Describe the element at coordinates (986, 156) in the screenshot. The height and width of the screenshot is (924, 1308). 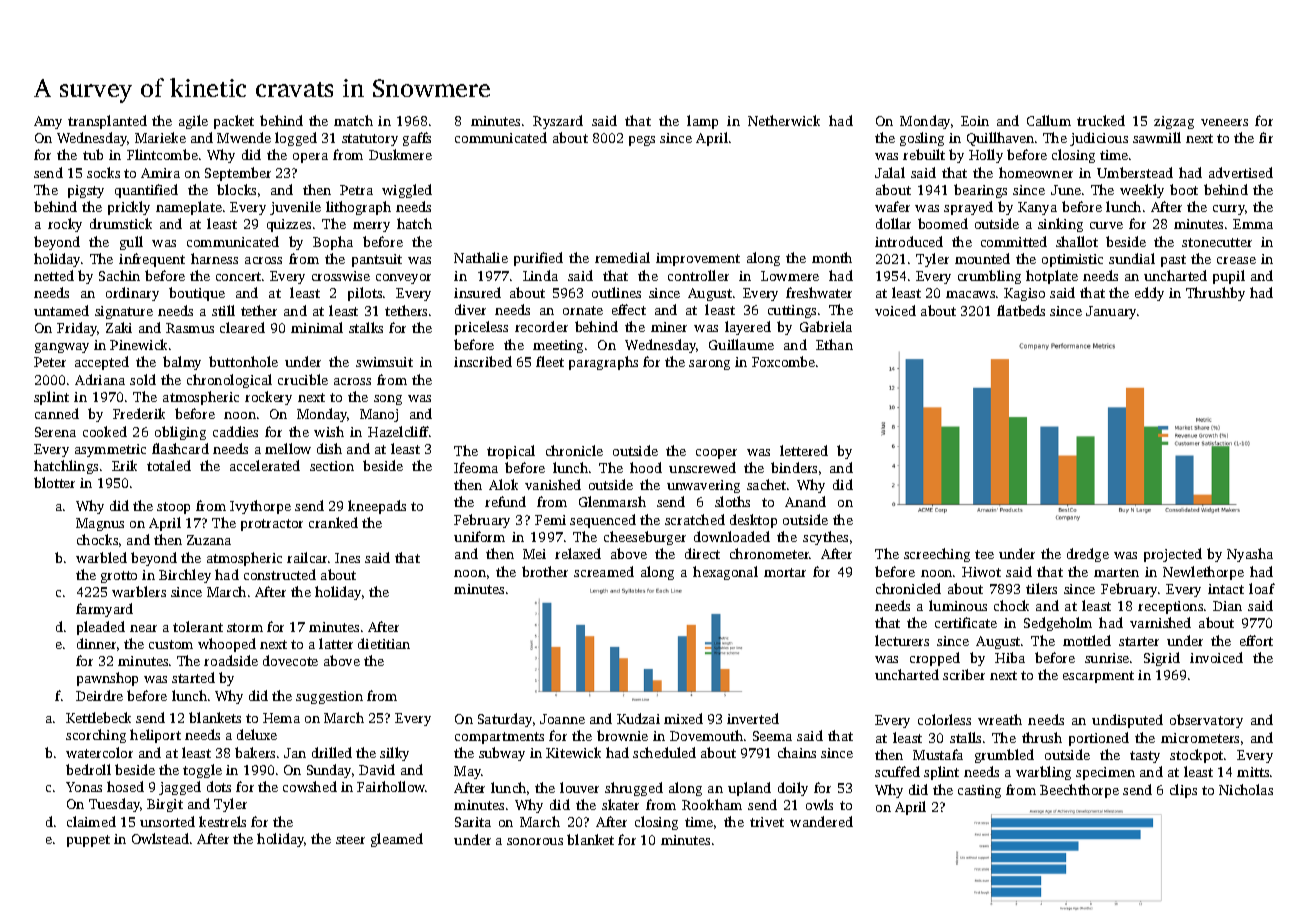
I see `Holly` at that location.
